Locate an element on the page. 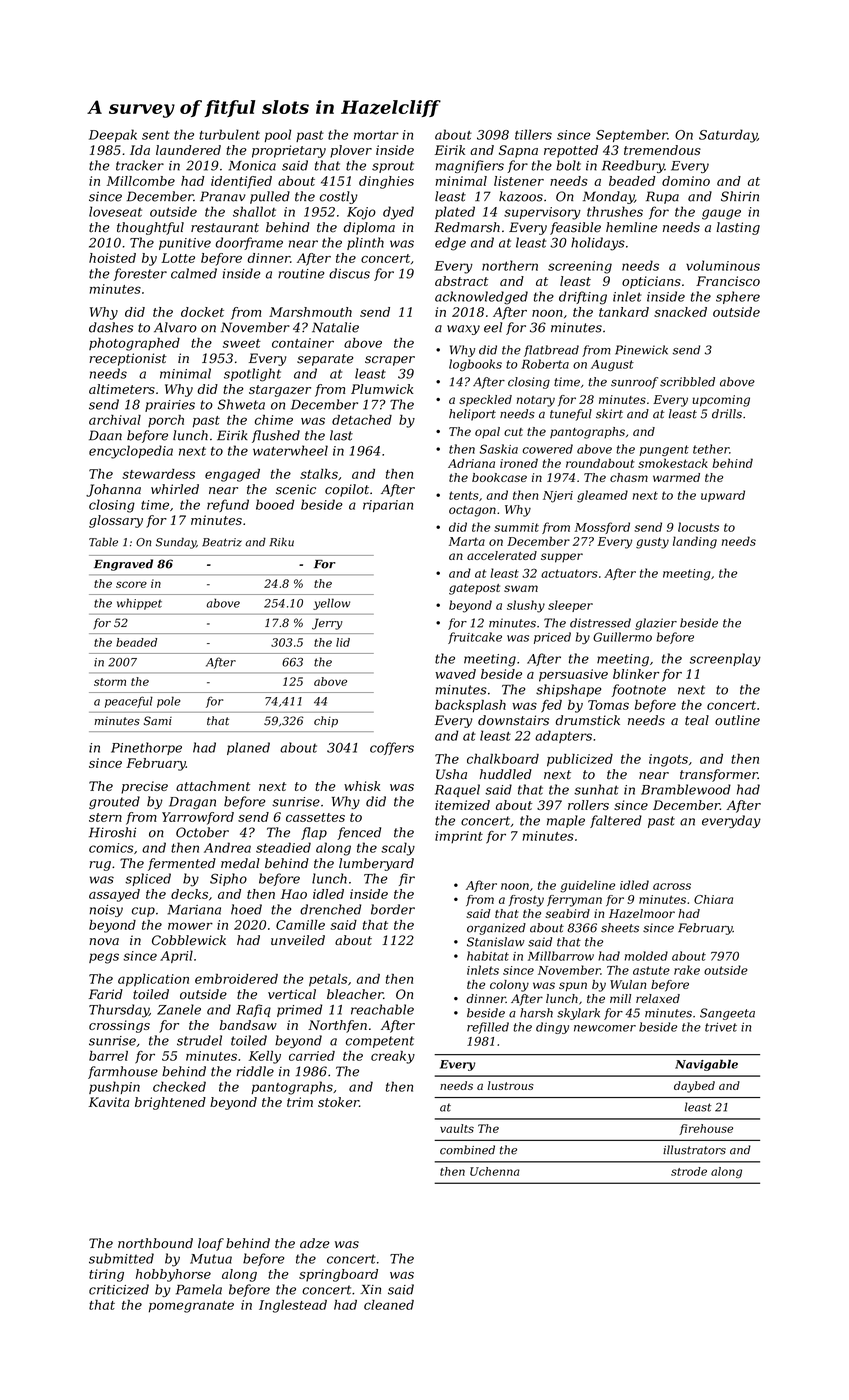 The image size is (849, 1400). identified is located at coordinates (241, 182).
